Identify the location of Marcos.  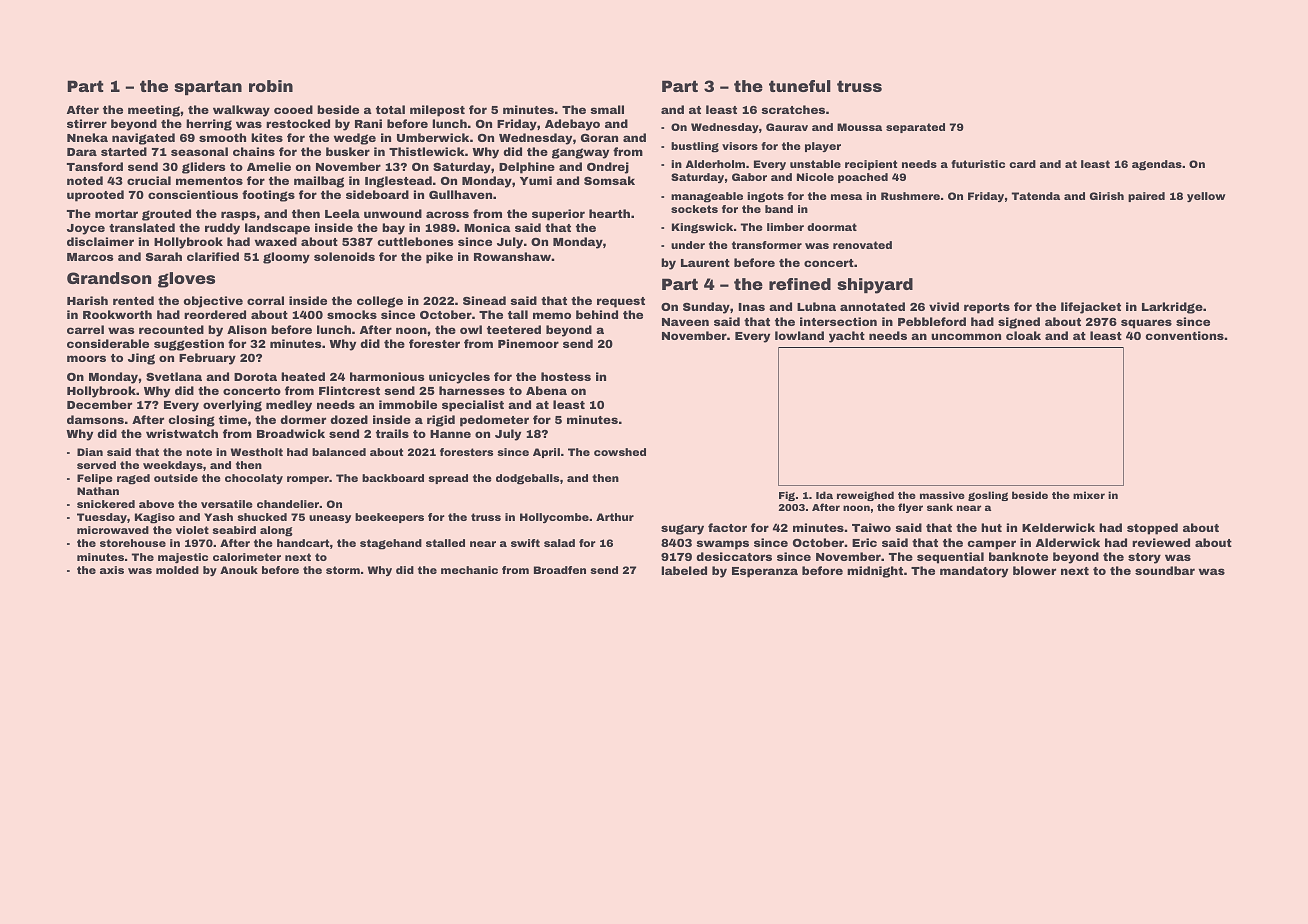
(90, 257).
